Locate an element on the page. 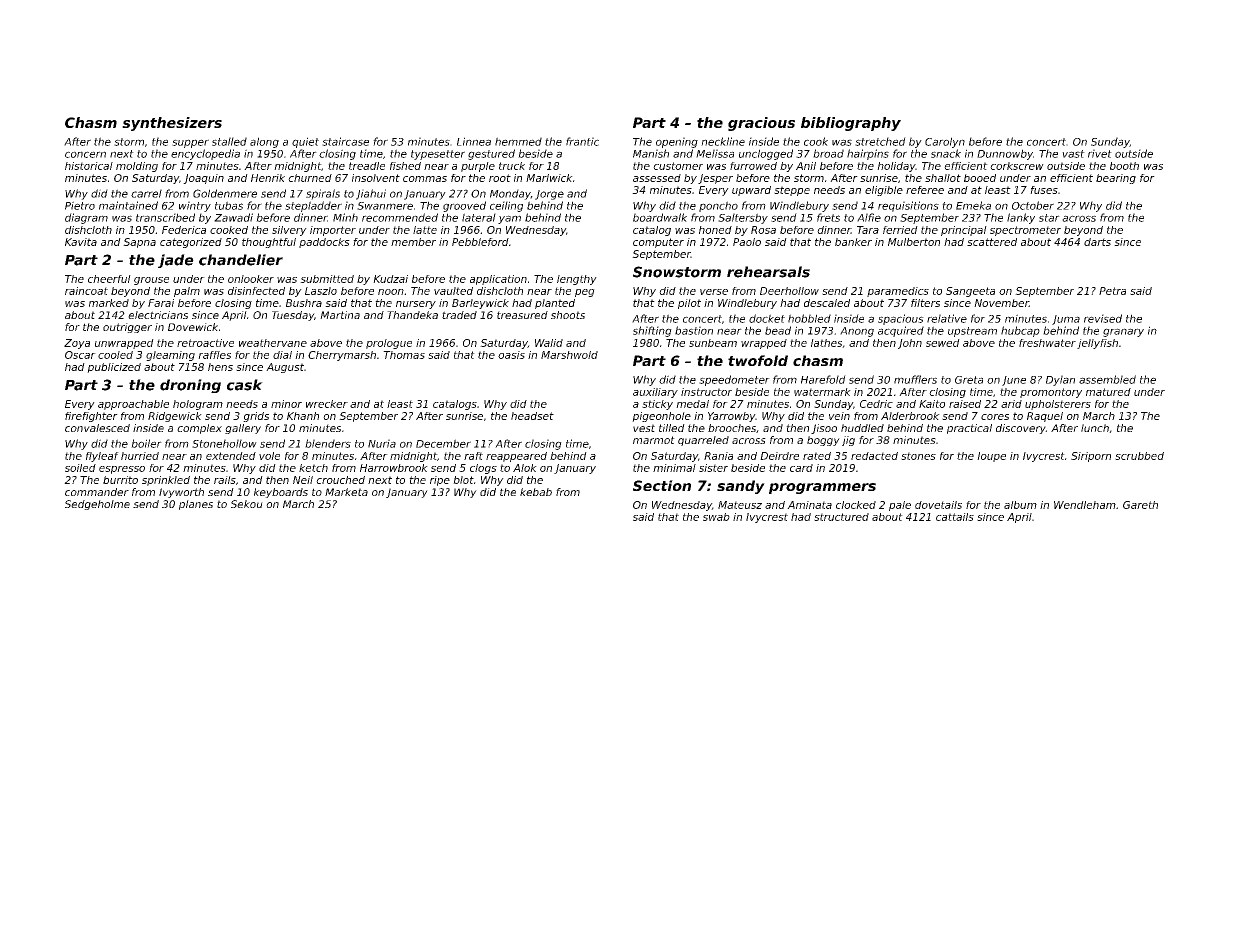  referee is located at coordinates (925, 190).
